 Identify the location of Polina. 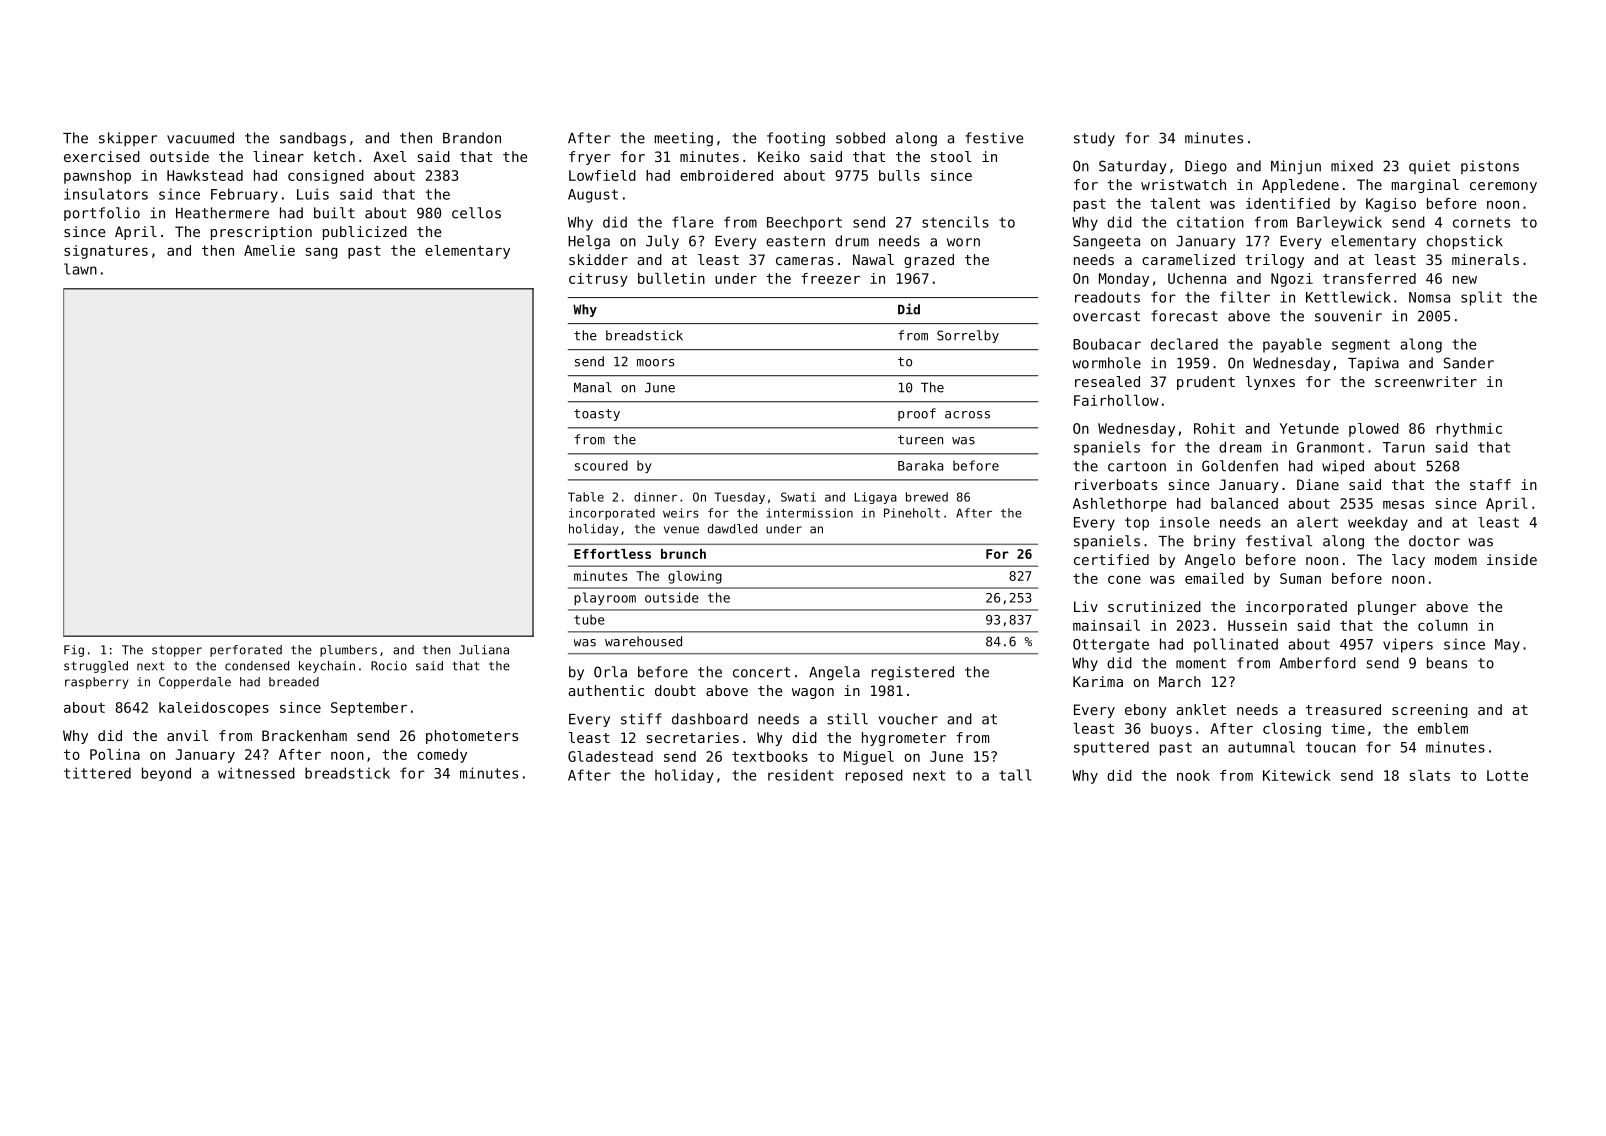
(115, 754).
